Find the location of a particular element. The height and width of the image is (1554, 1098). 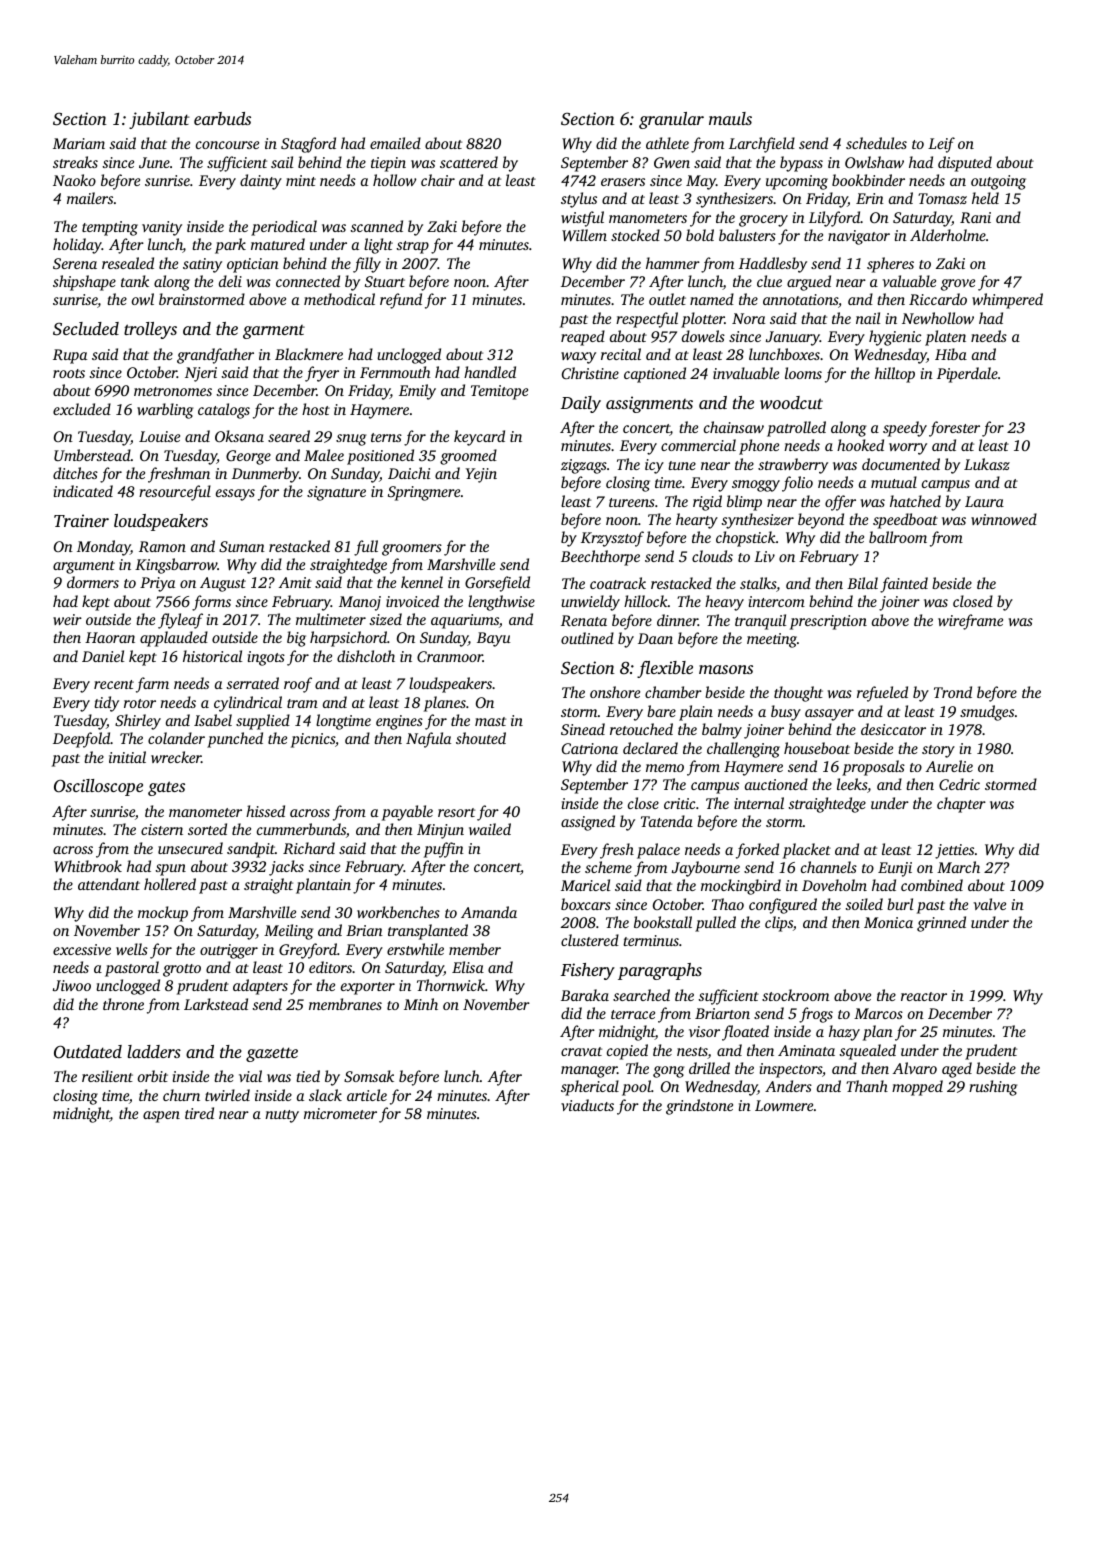

tired is located at coordinates (199, 1113).
